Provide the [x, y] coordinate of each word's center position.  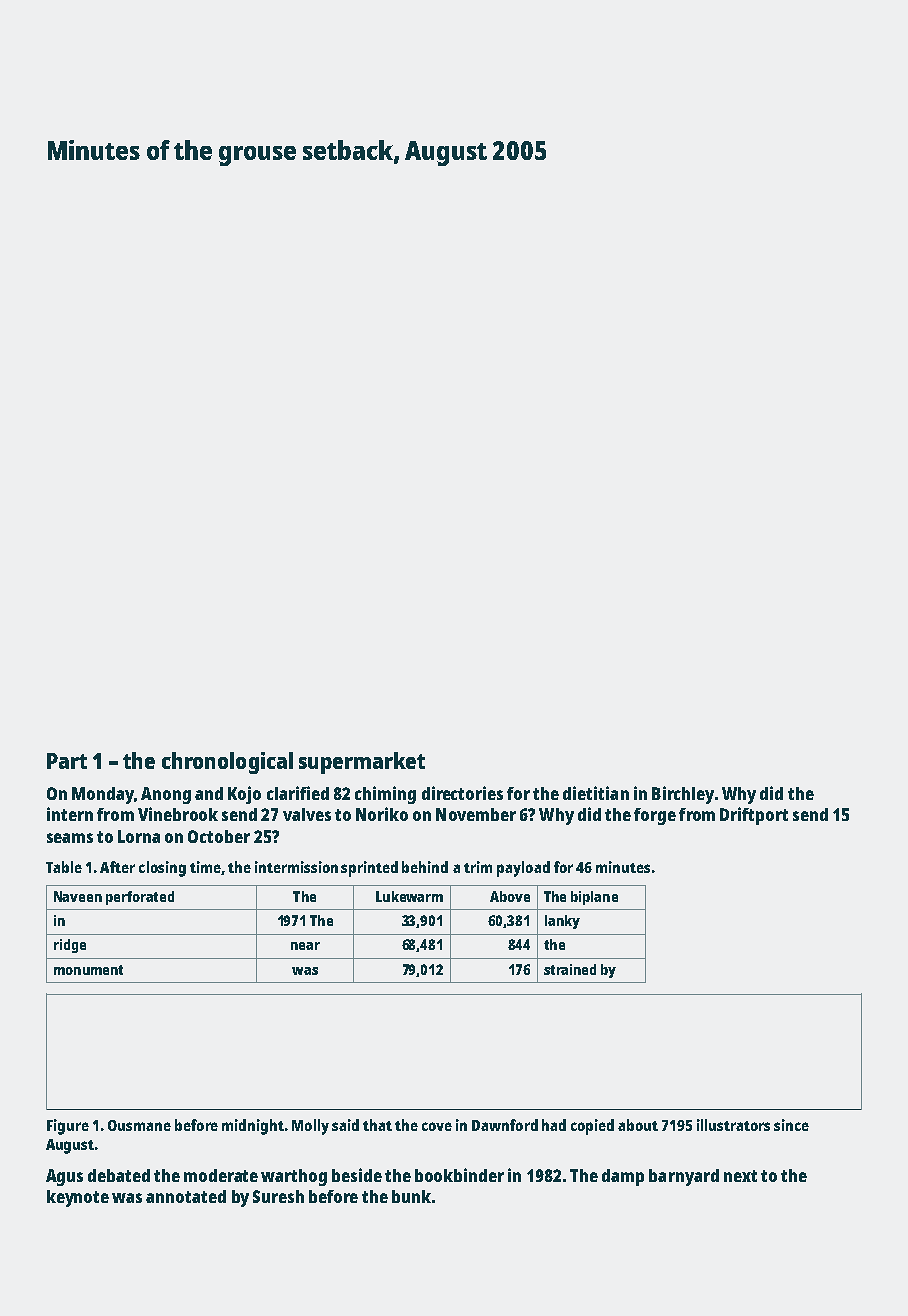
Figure [68, 1127]
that [377, 1125]
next [740, 1176]
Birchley [683, 795]
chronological [227, 763]
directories [462, 793]
